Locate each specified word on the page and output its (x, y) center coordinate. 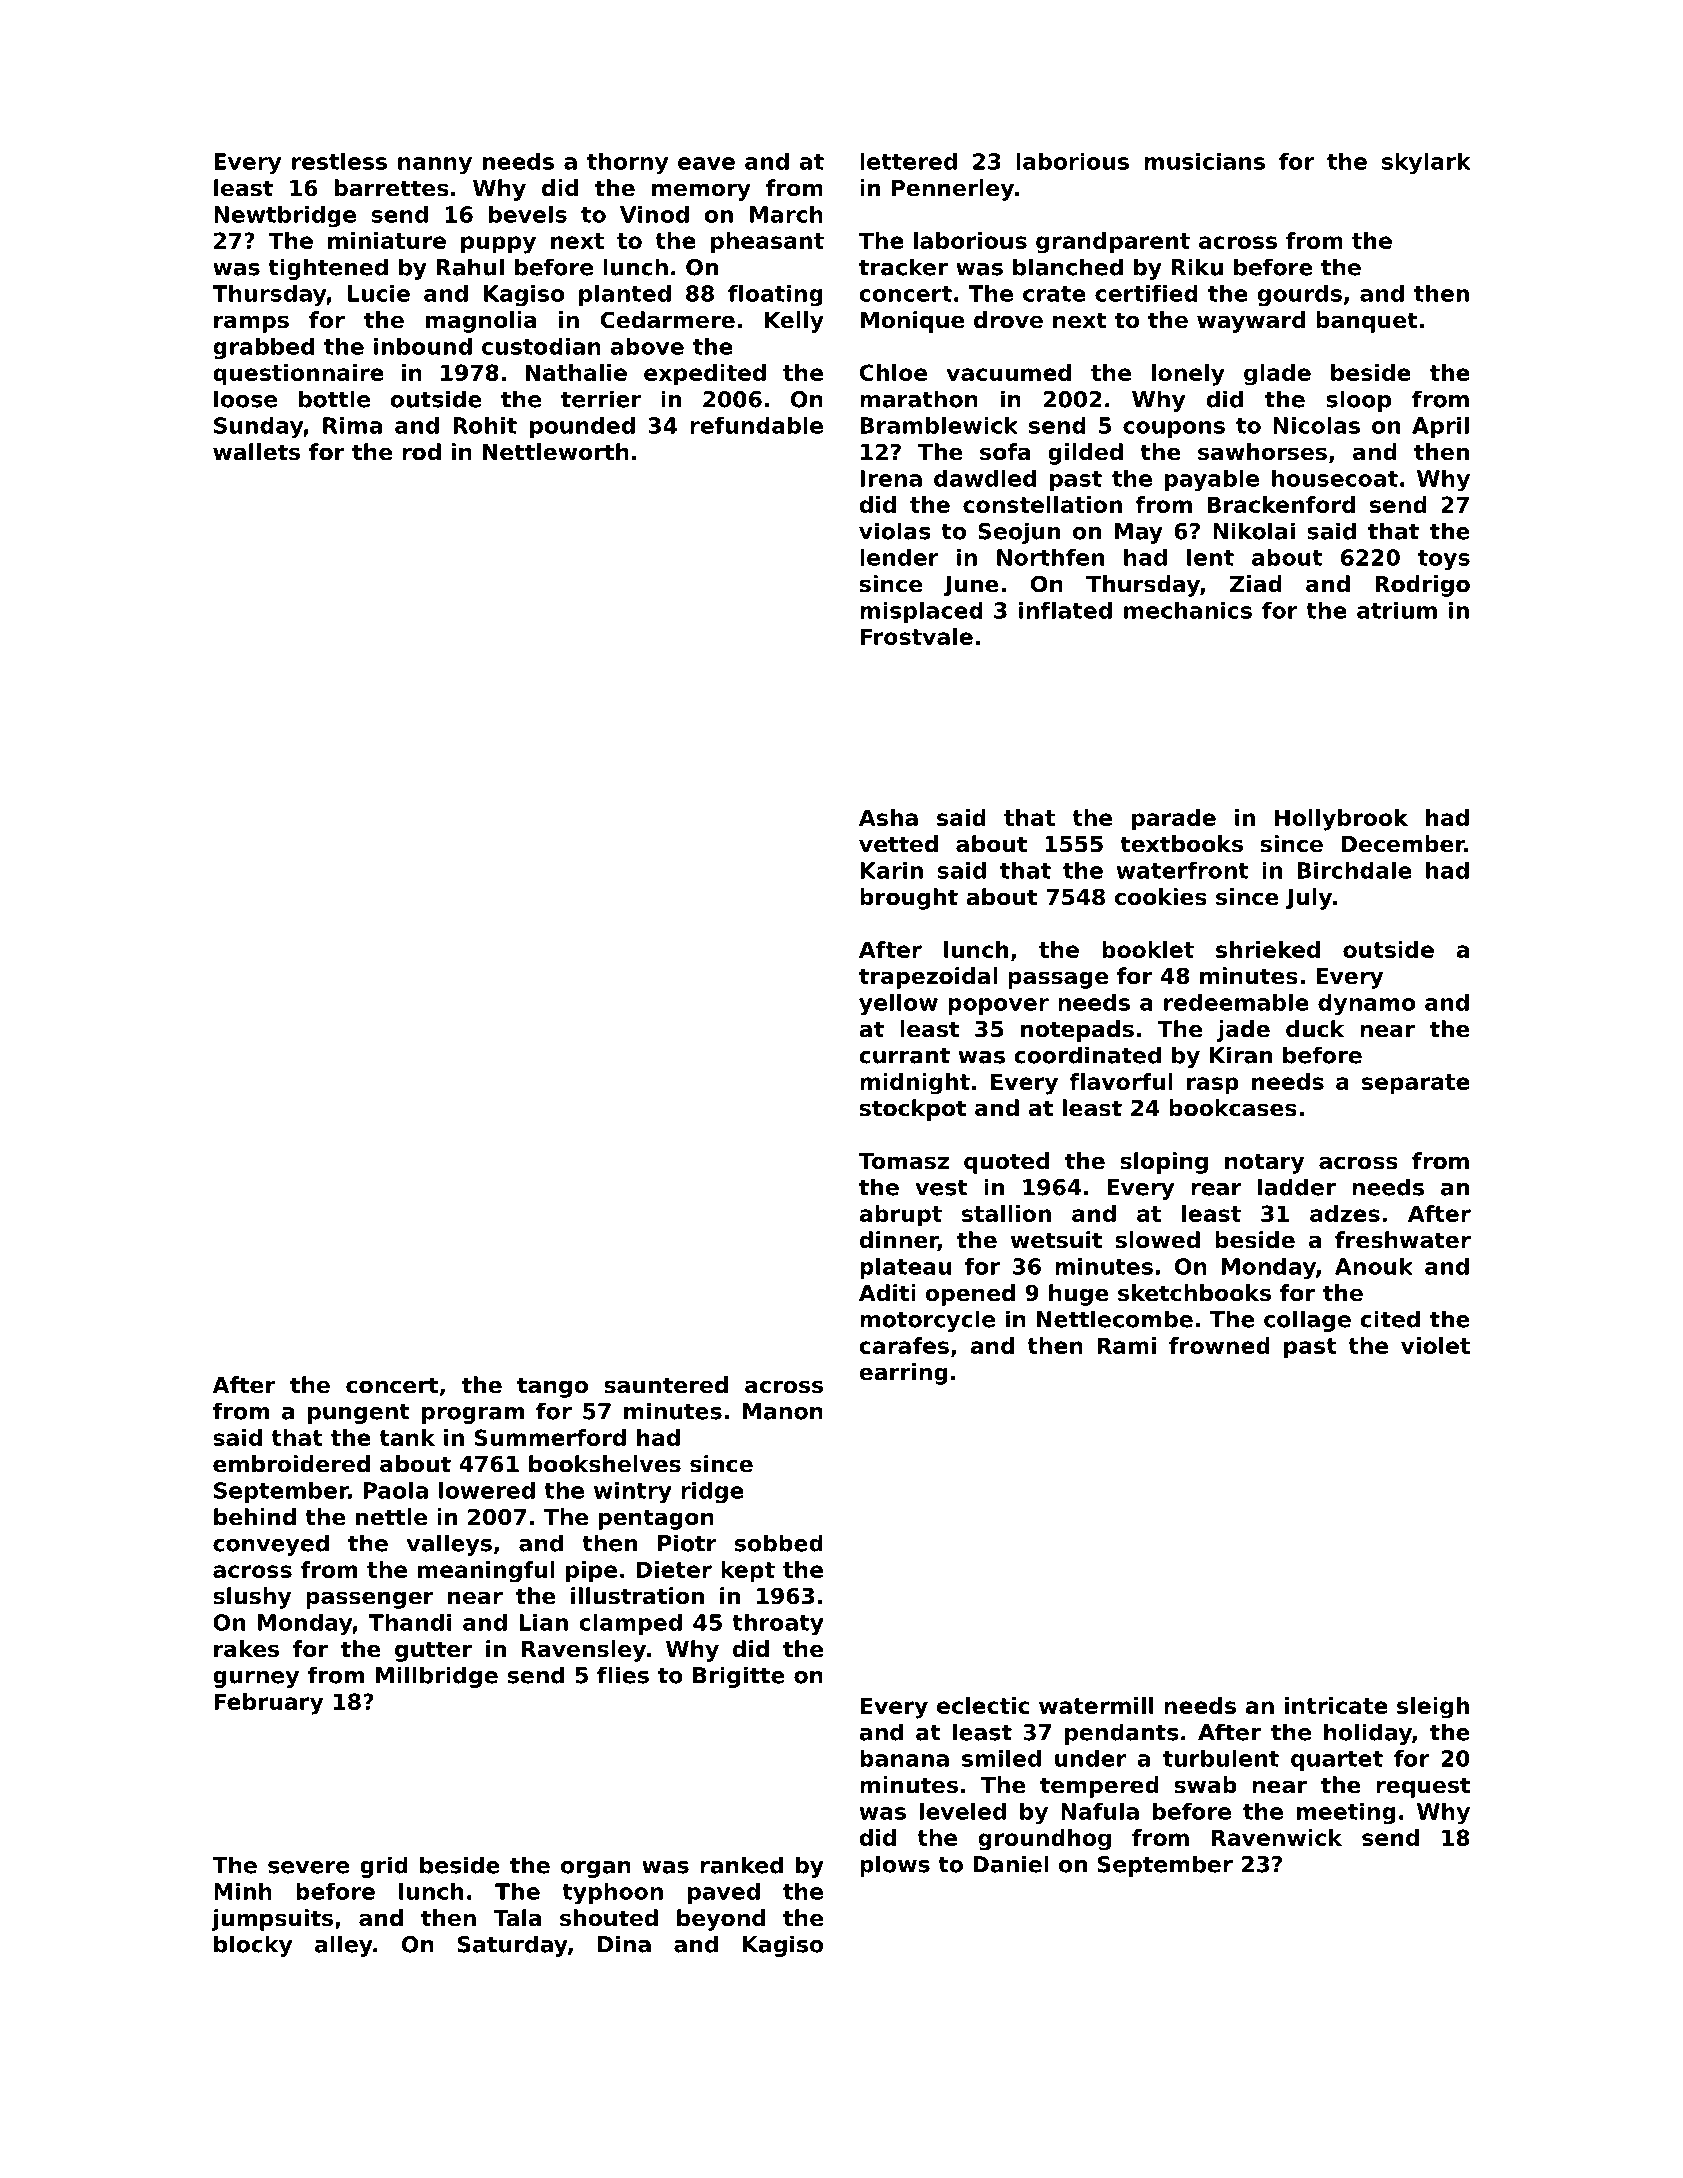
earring (903, 1374)
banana (904, 1758)
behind (255, 1517)
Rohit (485, 425)
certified (1146, 293)
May (1139, 533)
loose (245, 399)
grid (384, 1867)
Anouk (1374, 1266)
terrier (601, 399)
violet (1435, 1345)
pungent (359, 1414)
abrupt (900, 1216)
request (1423, 1787)
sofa (1005, 452)
